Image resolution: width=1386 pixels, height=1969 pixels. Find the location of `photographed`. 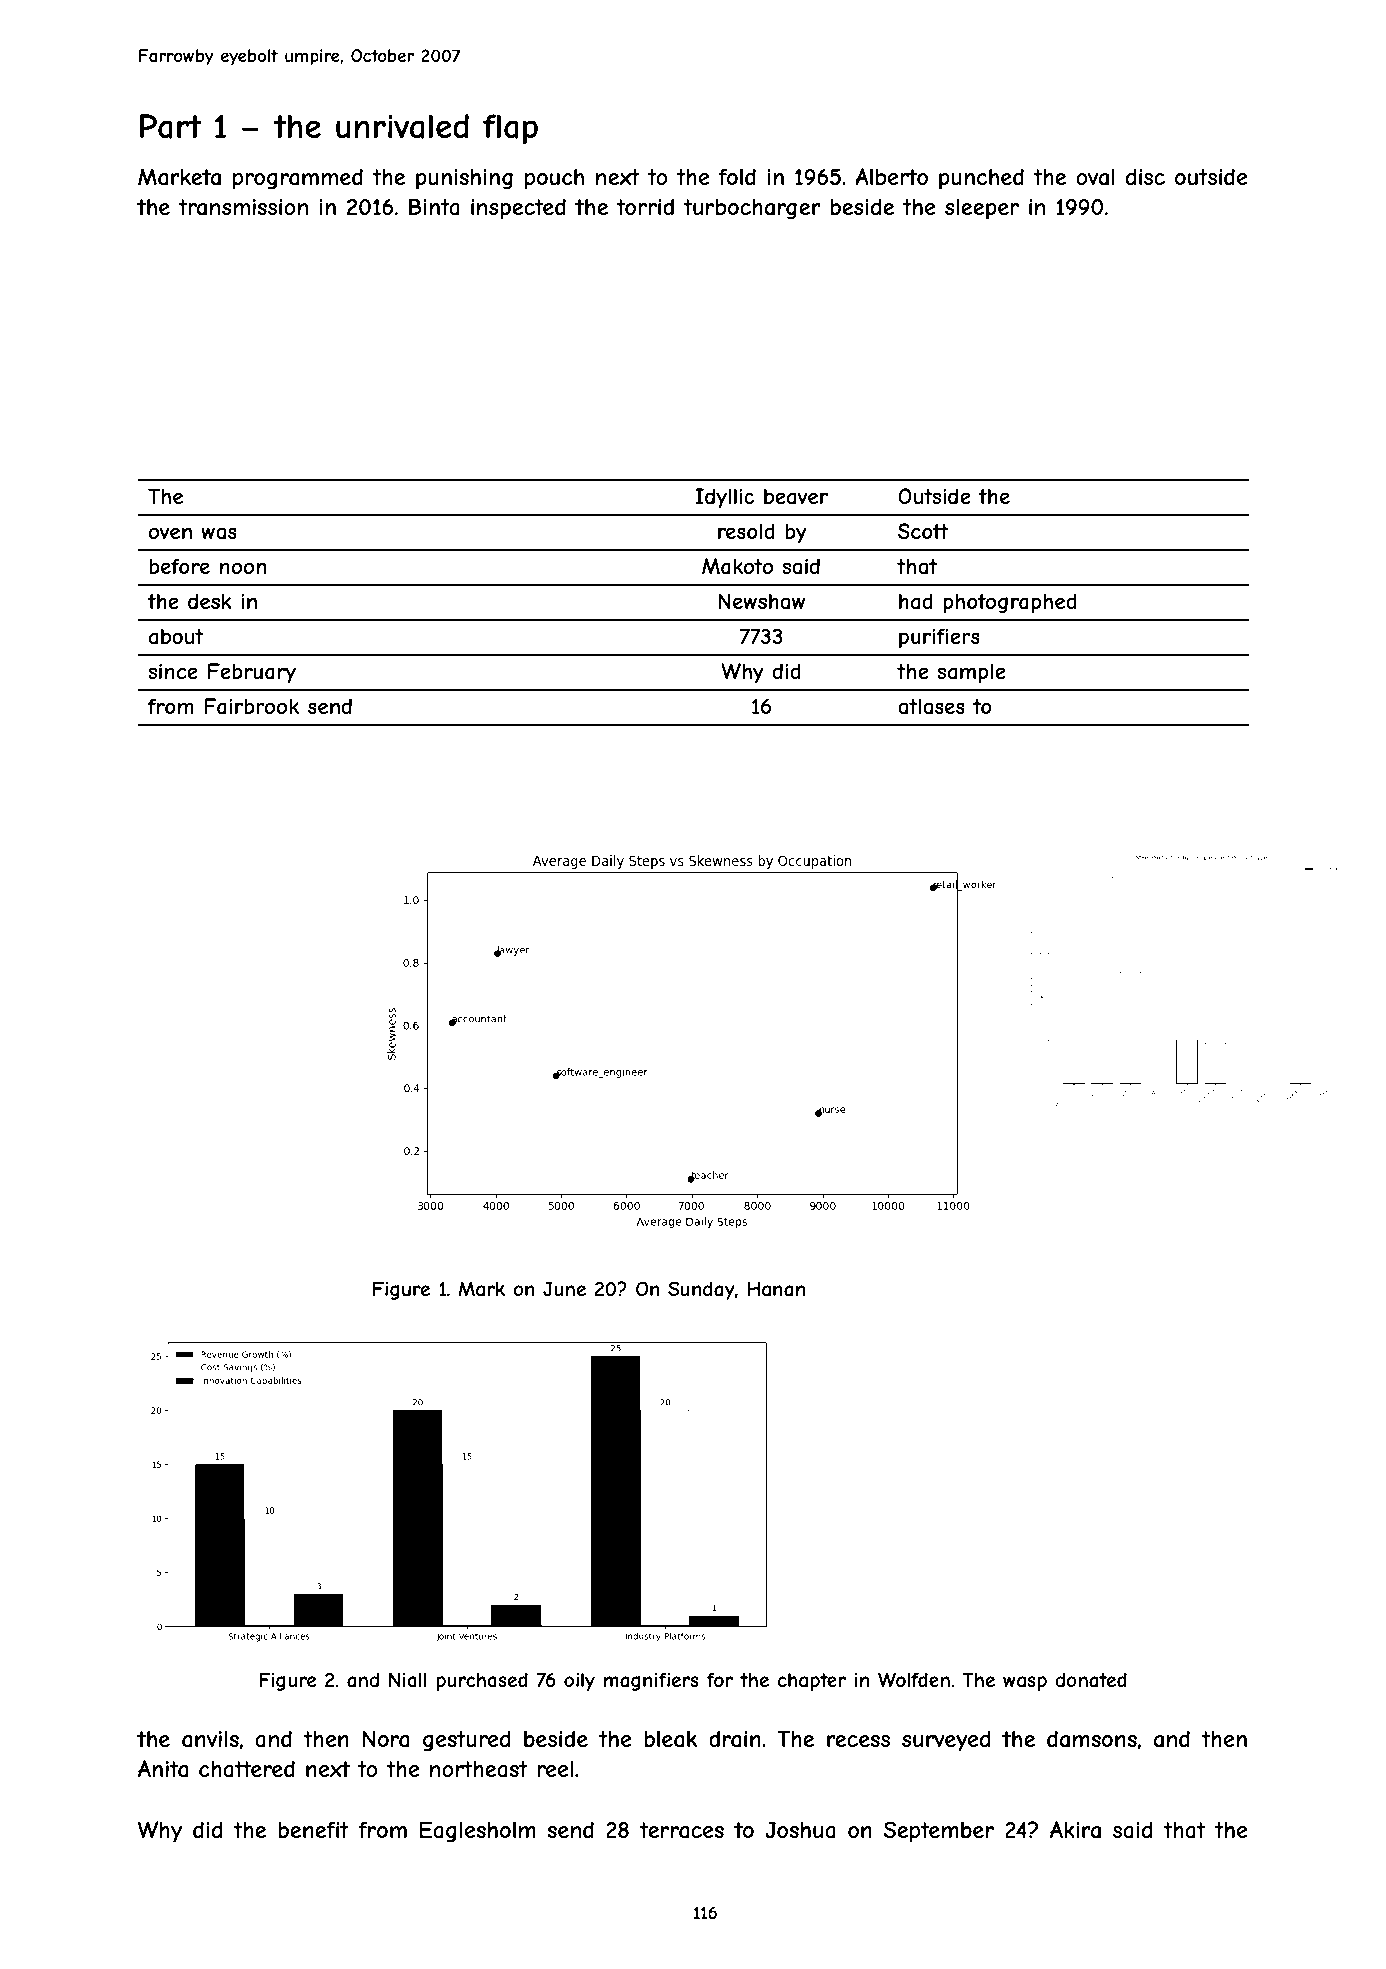

photographed is located at coordinates (1010, 603).
